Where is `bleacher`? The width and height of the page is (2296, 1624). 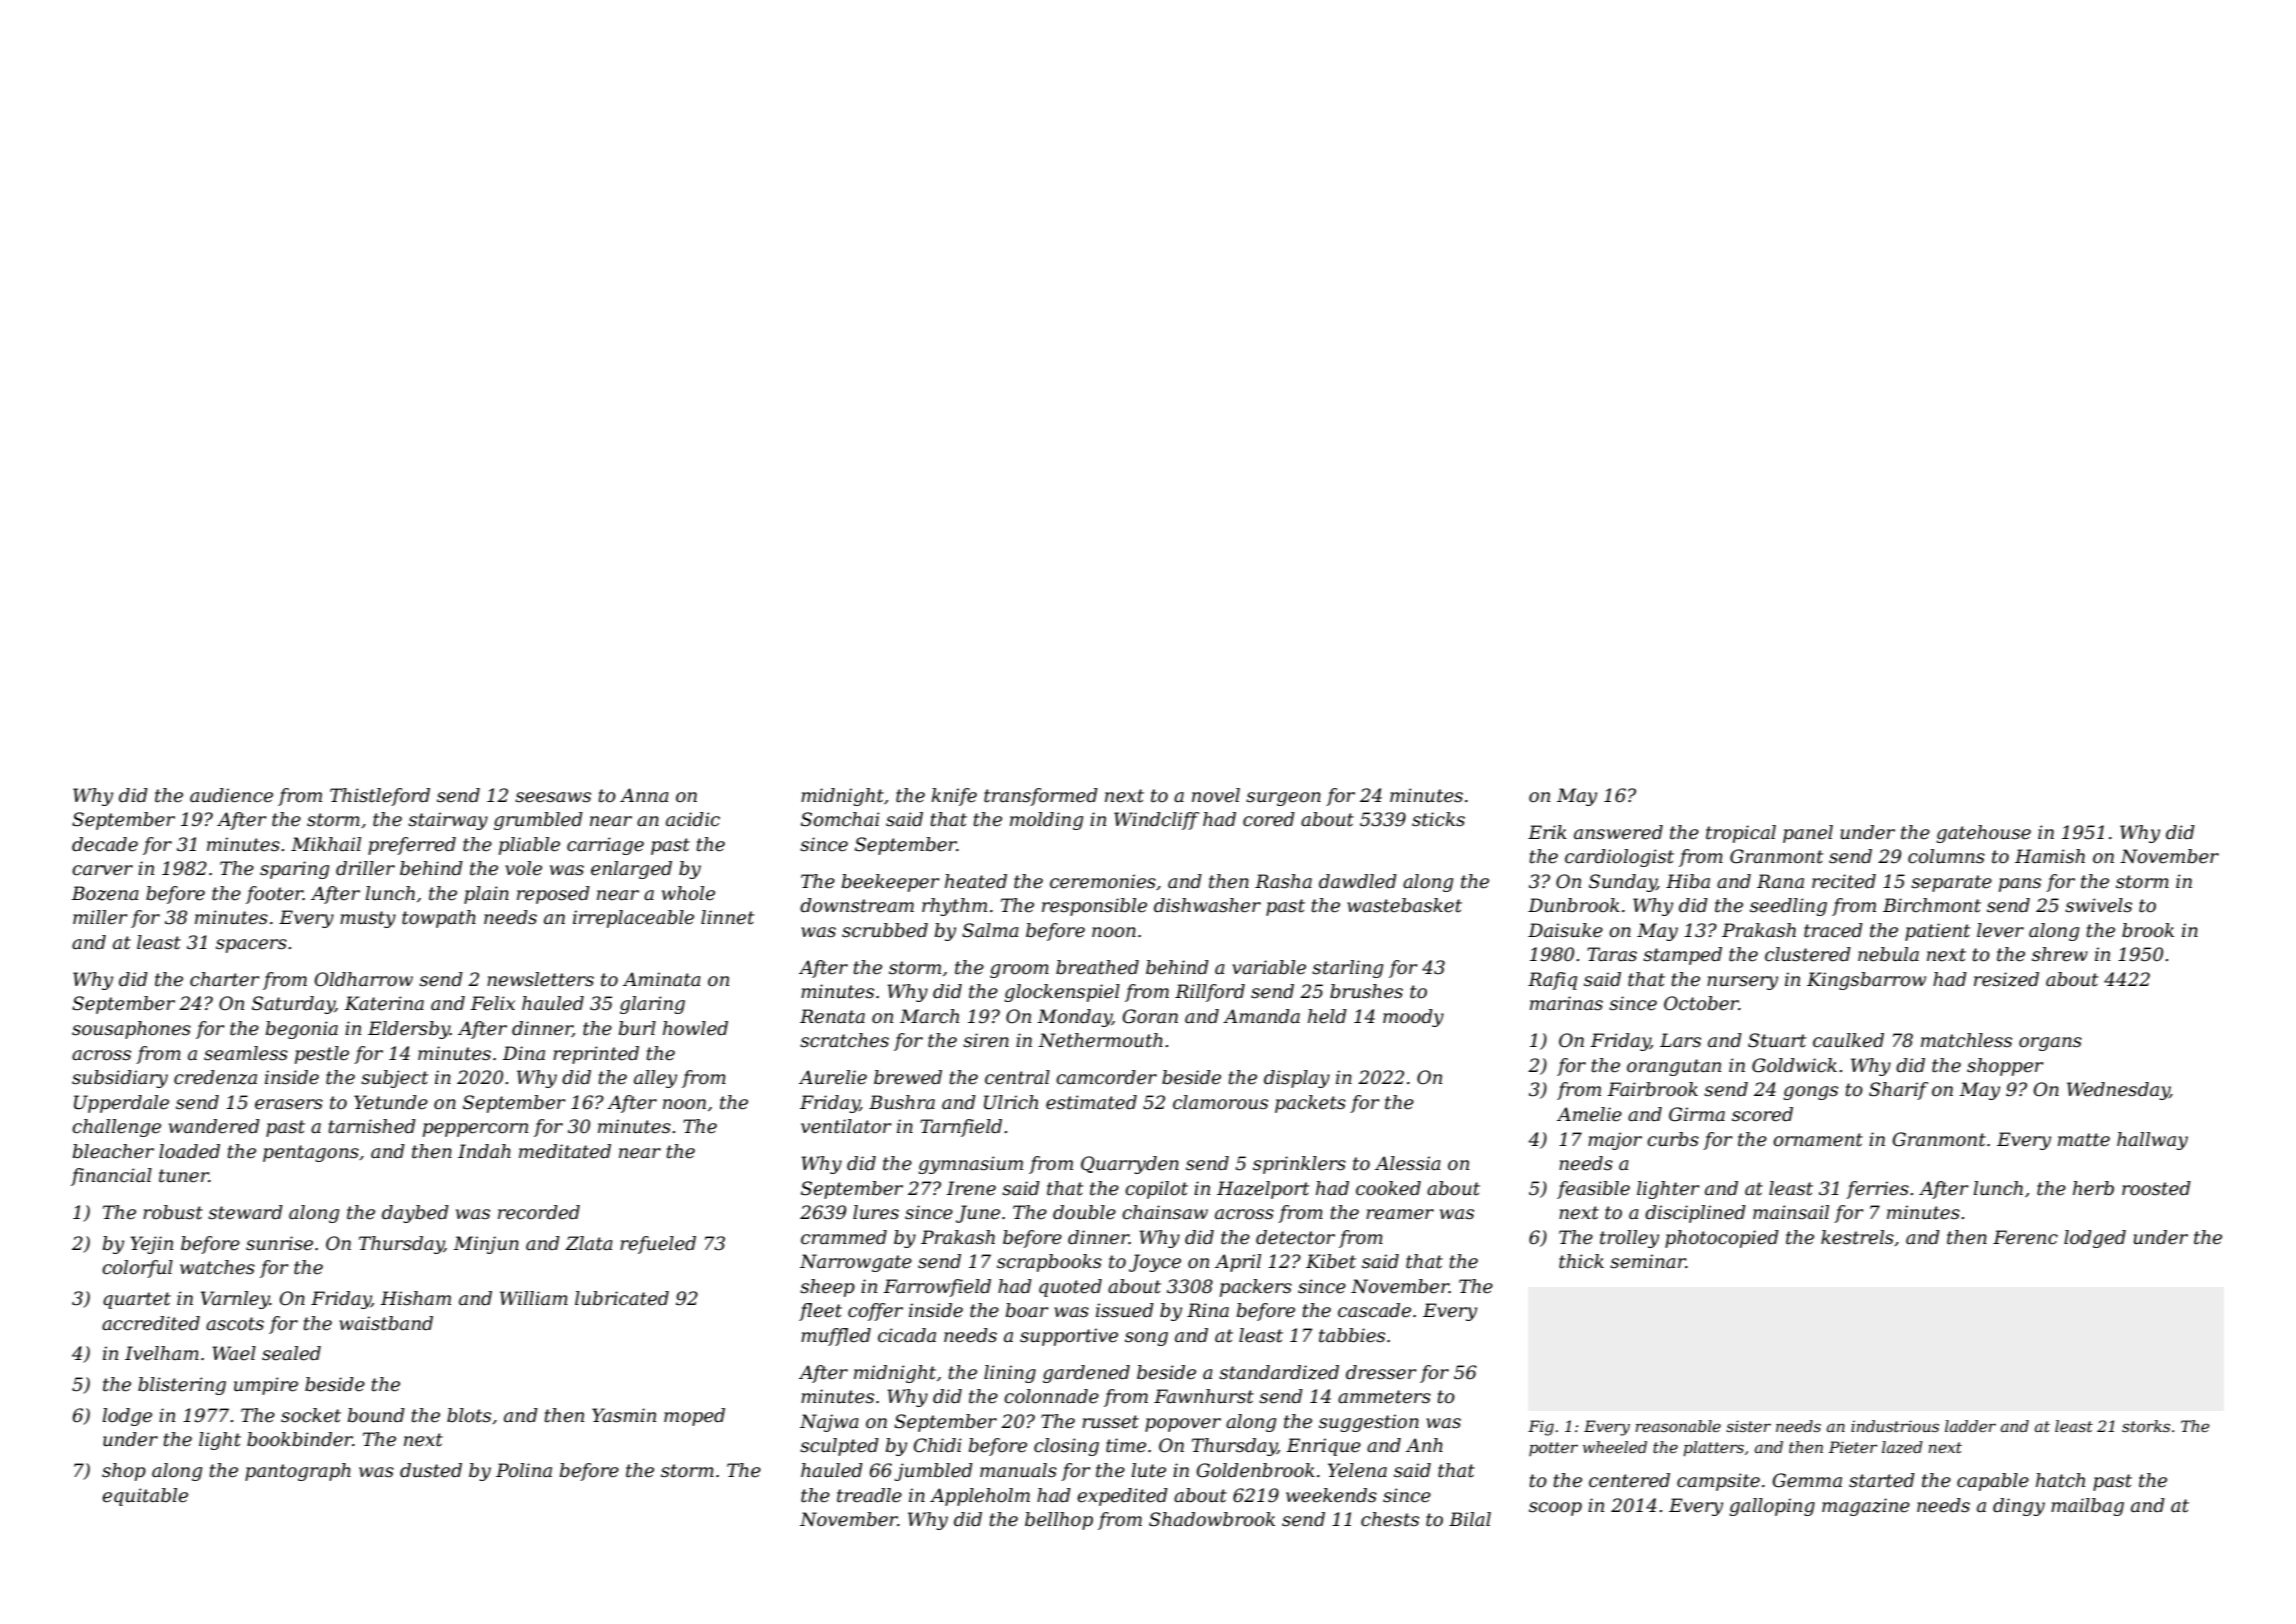
bleacher is located at coordinates (113, 1151).
